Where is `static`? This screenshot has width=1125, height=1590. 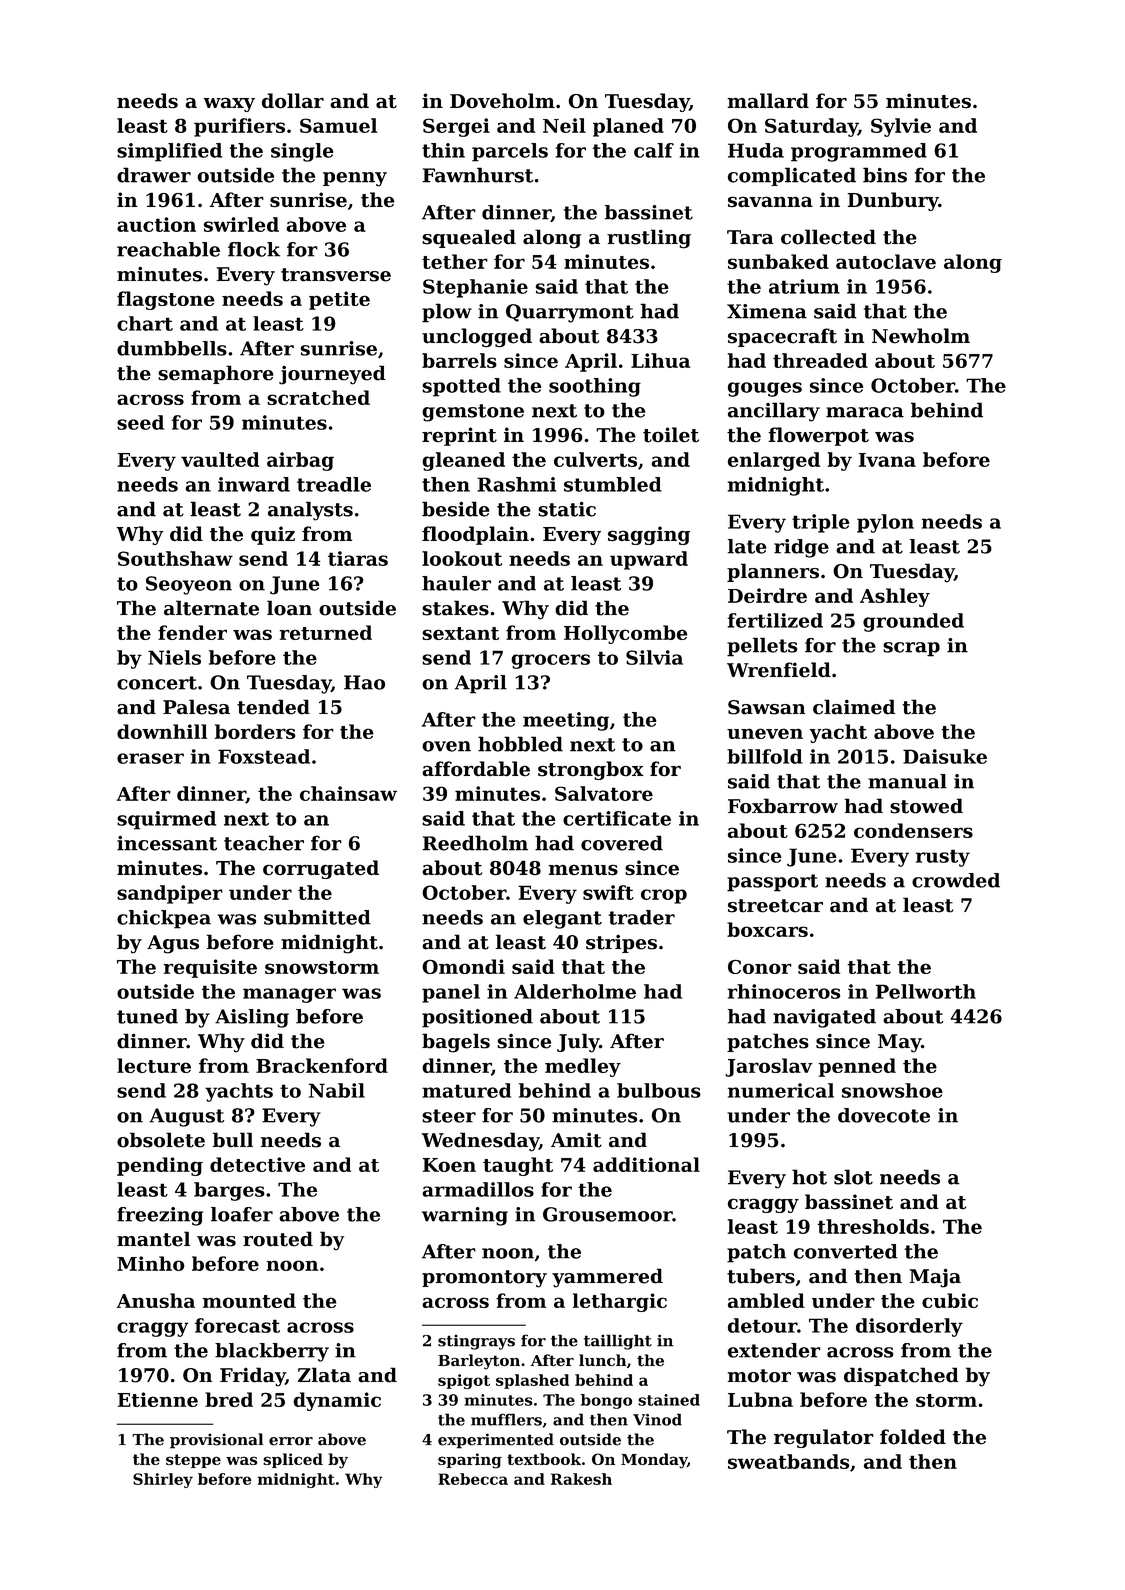
static is located at coordinates (567, 509).
